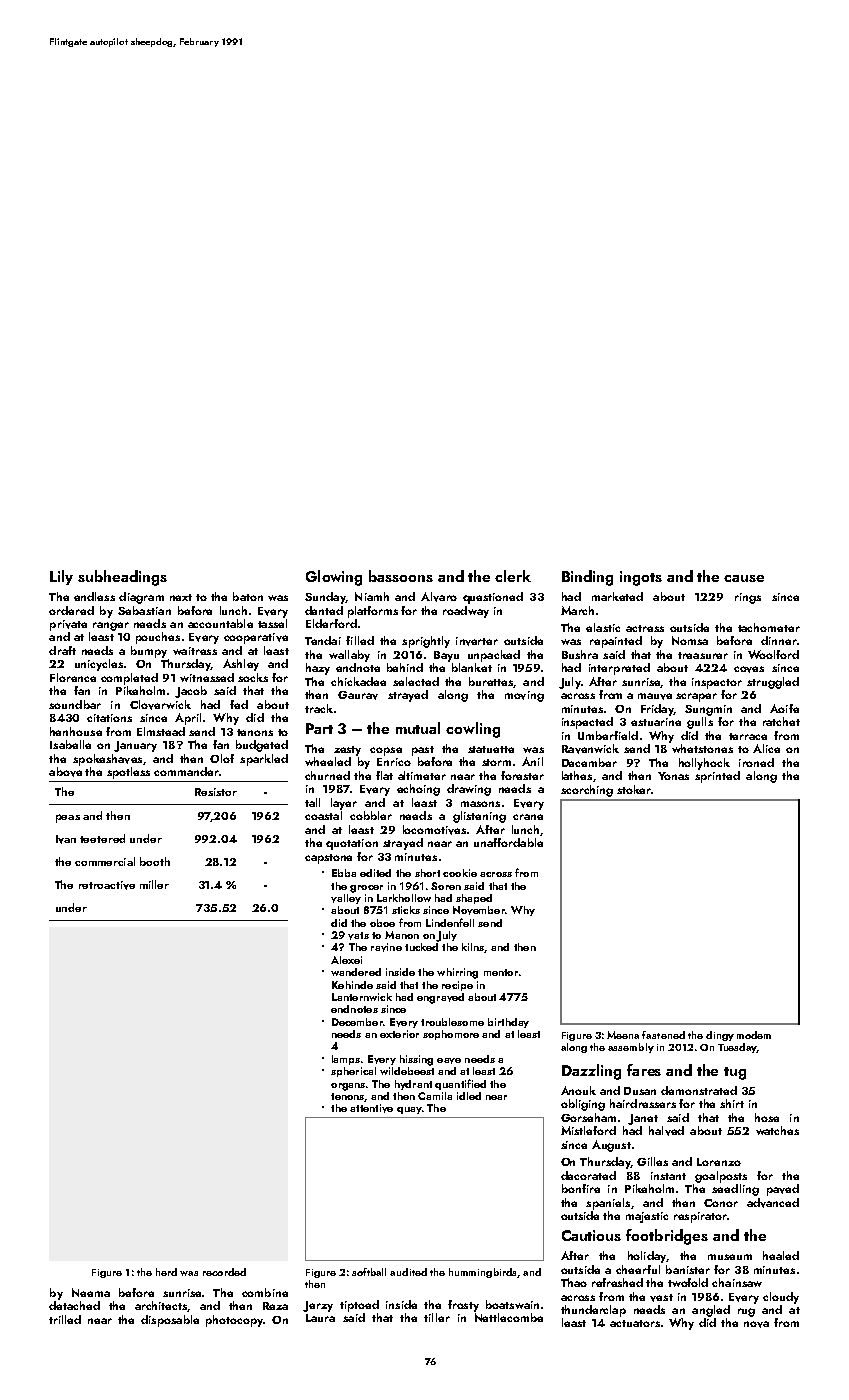 Image resolution: width=849 pixels, height=1400 pixels. I want to click on recorded, so click(224, 1272).
